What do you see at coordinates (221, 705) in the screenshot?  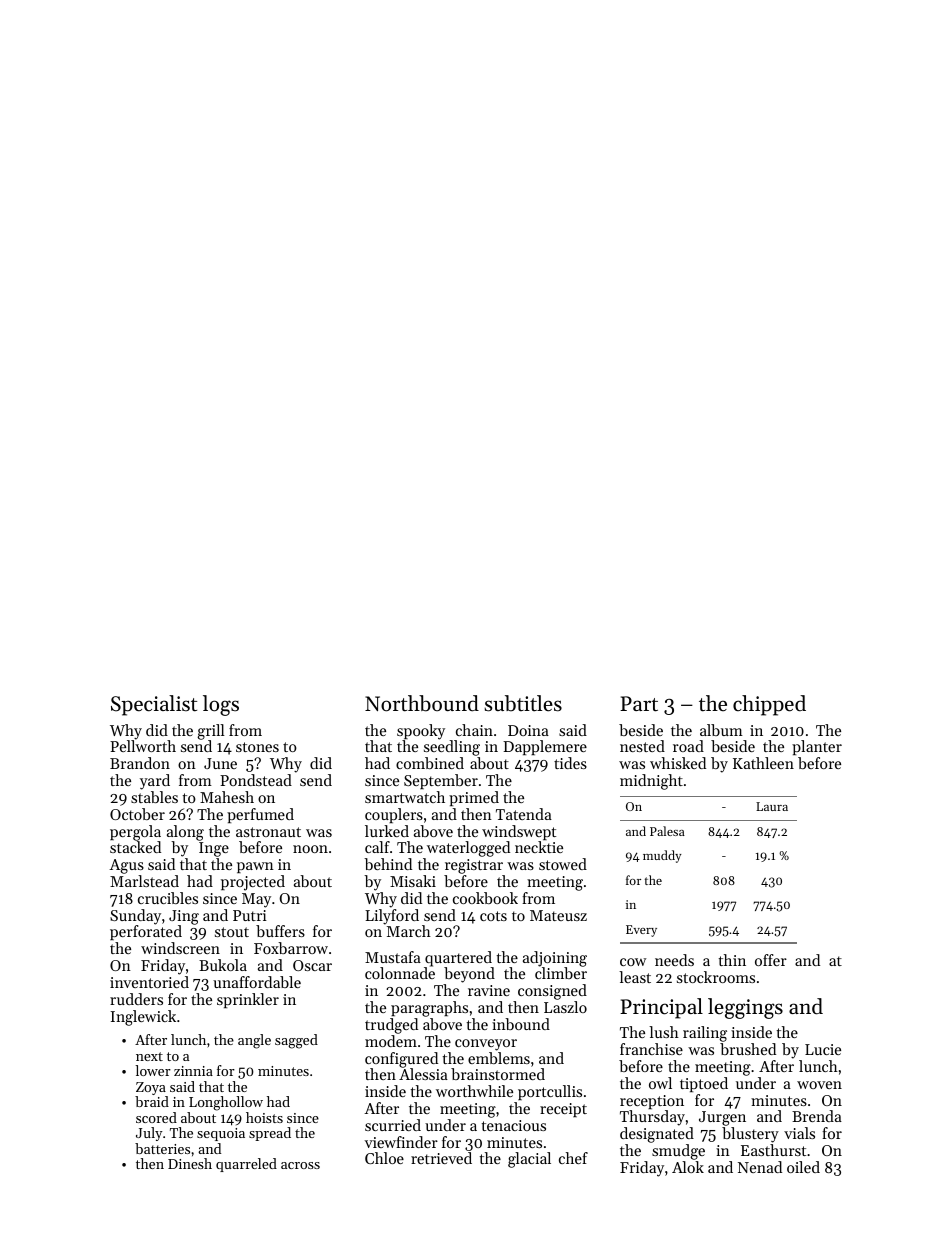 I see `logs` at bounding box center [221, 705].
